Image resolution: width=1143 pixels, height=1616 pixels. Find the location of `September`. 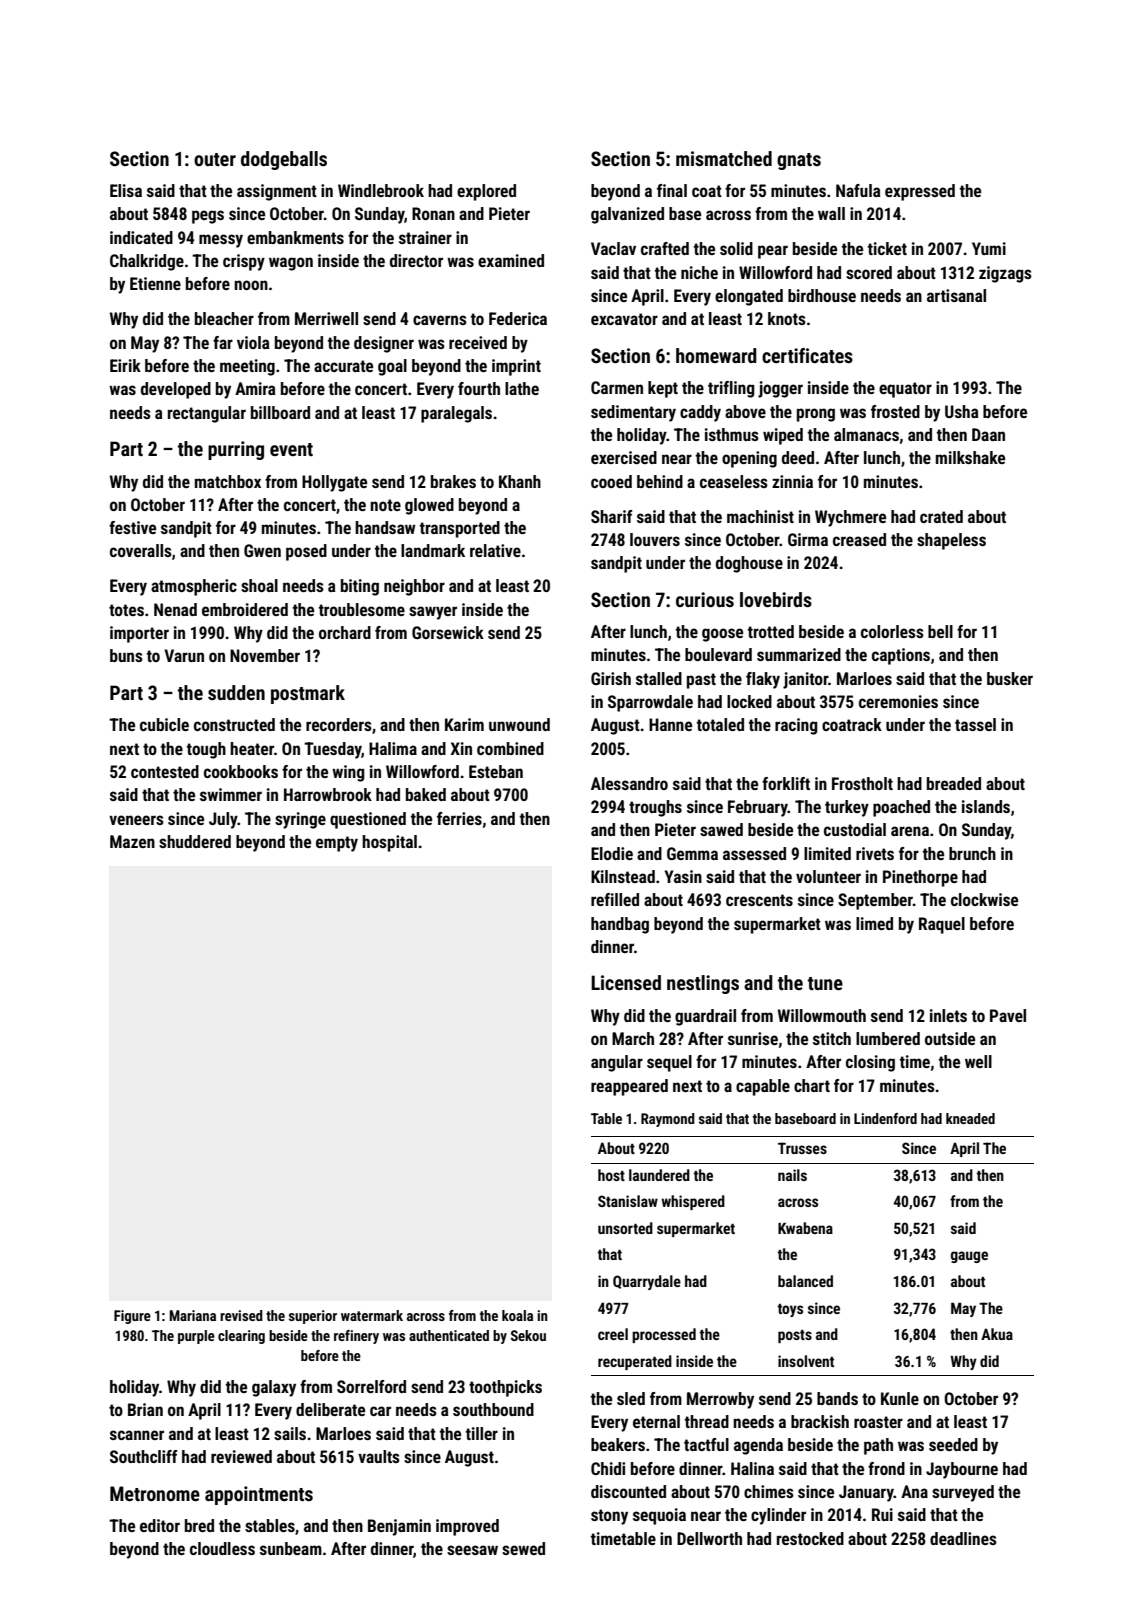

September is located at coordinates (875, 901).
